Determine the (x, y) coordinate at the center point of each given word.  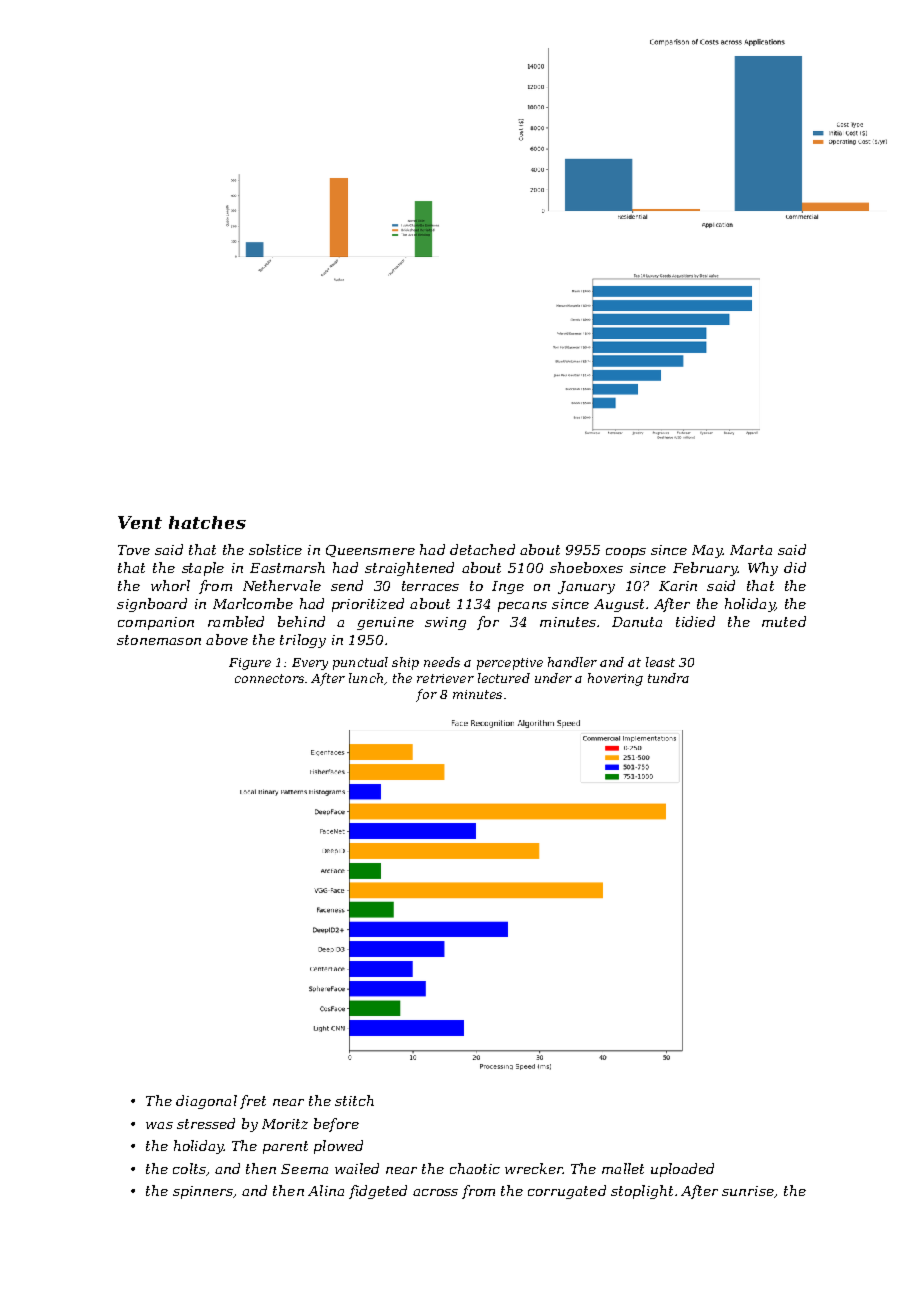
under (553, 678)
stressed (206, 1123)
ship (405, 663)
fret (253, 1102)
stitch (354, 1100)
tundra (668, 678)
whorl (170, 585)
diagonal (206, 1102)
